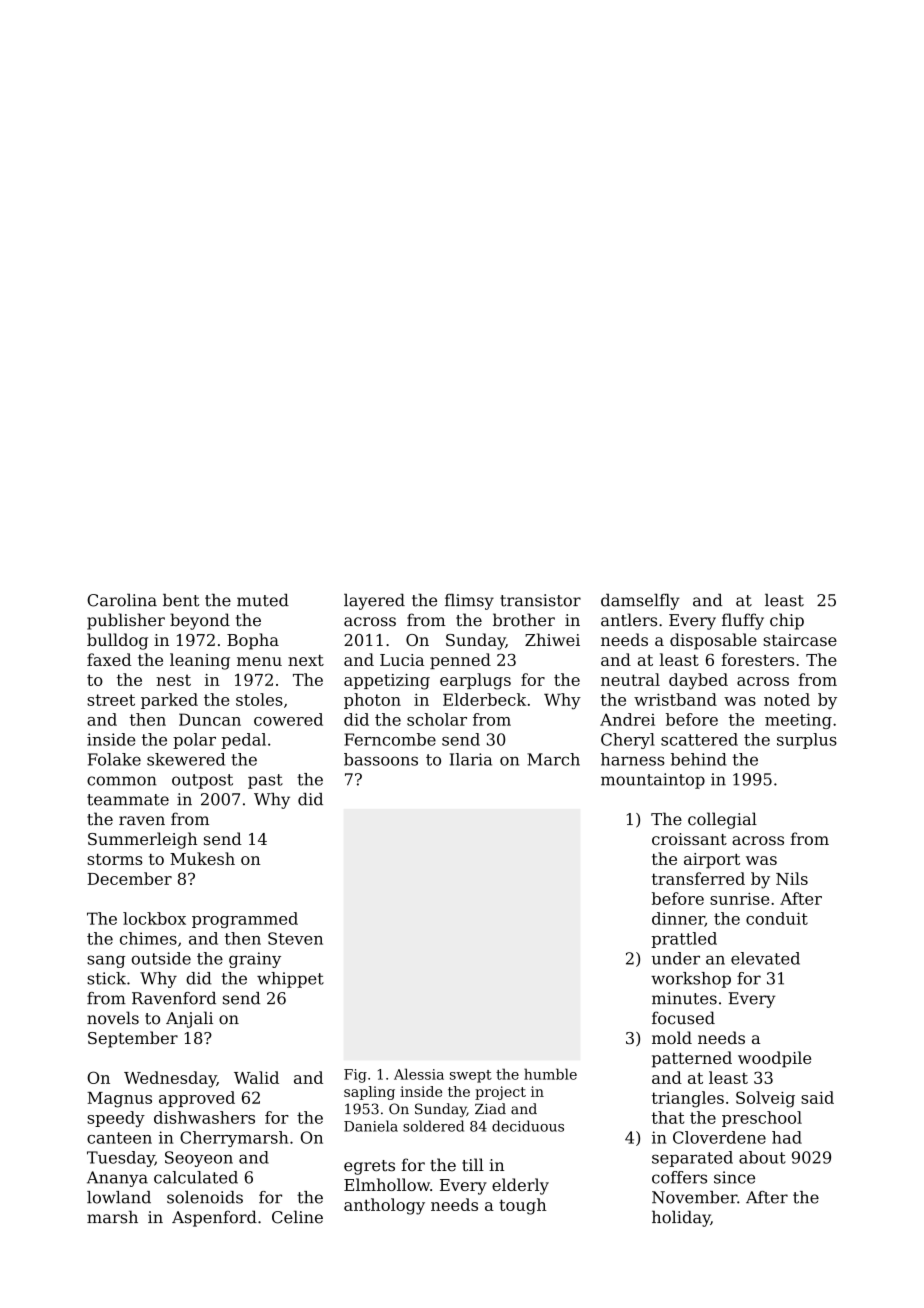 This page has height=1308, width=924. I want to click on Steven, so click(295, 938).
